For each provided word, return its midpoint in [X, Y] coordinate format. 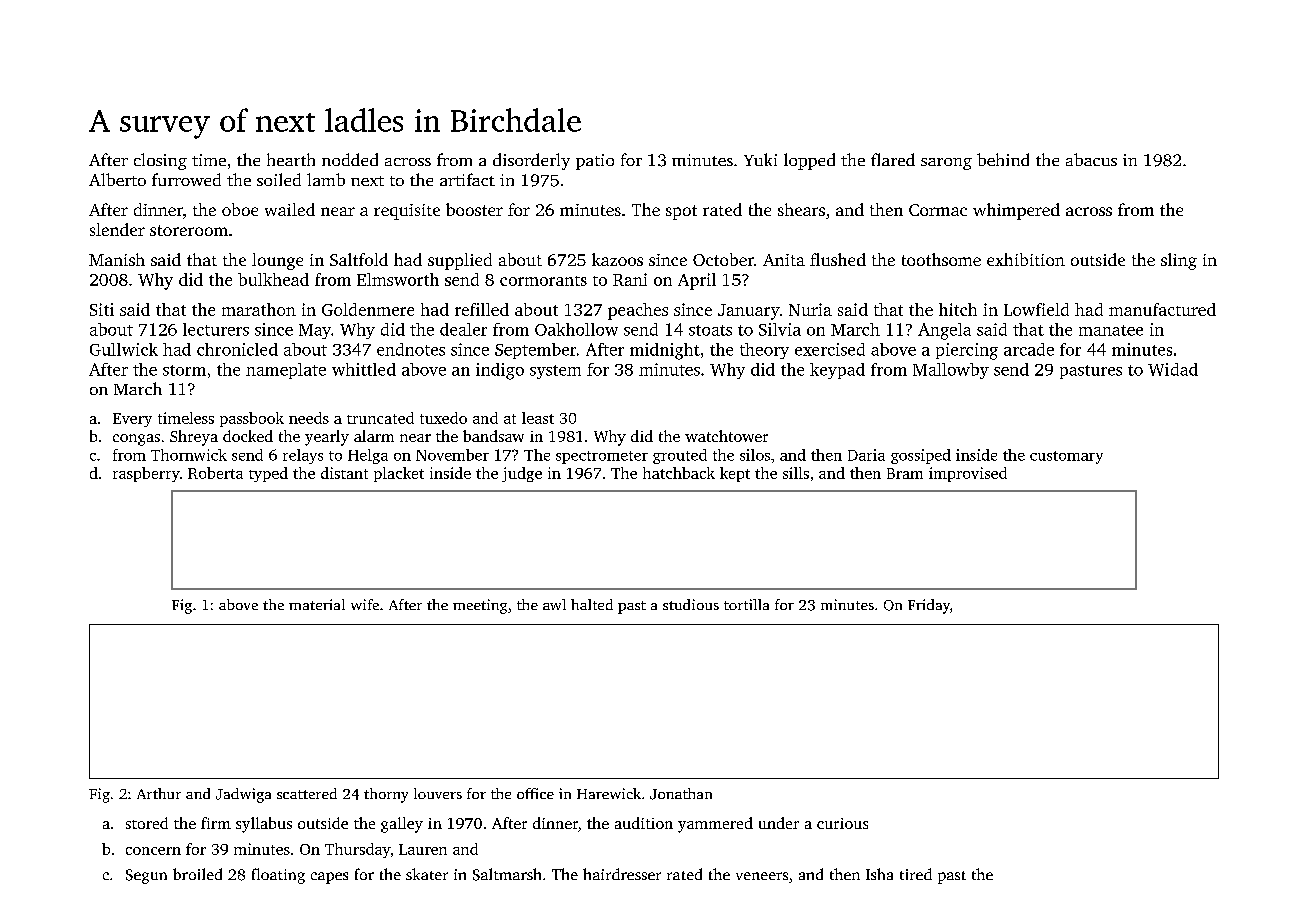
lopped [809, 161]
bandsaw [493, 436]
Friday [929, 606]
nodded [350, 159]
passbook [252, 419]
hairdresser [622, 874]
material [317, 604]
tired [916, 874]
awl [554, 604]
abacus [1091, 159]
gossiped [921, 456]
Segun [146, 876]
